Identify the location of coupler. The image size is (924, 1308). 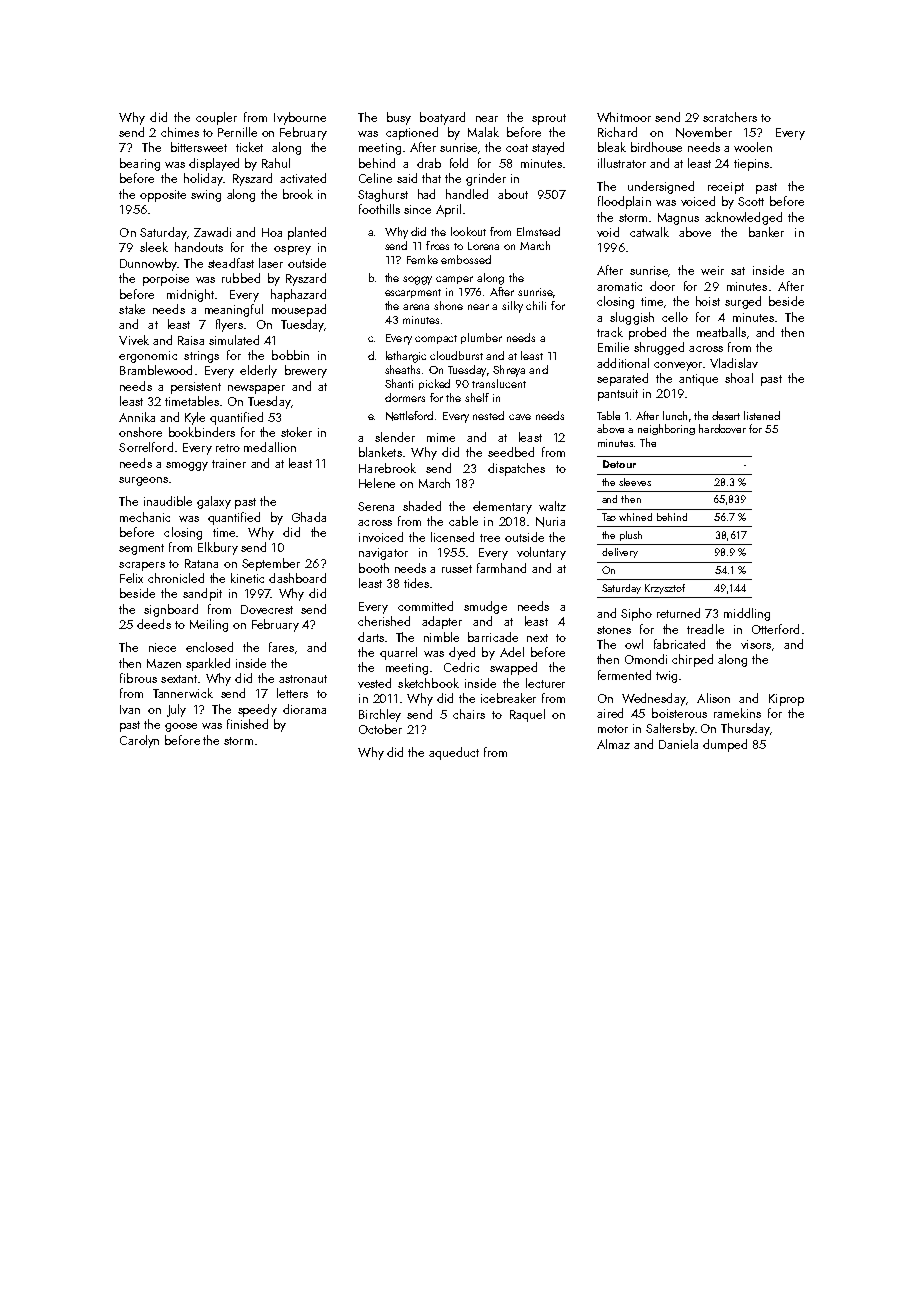
(216, 118).
